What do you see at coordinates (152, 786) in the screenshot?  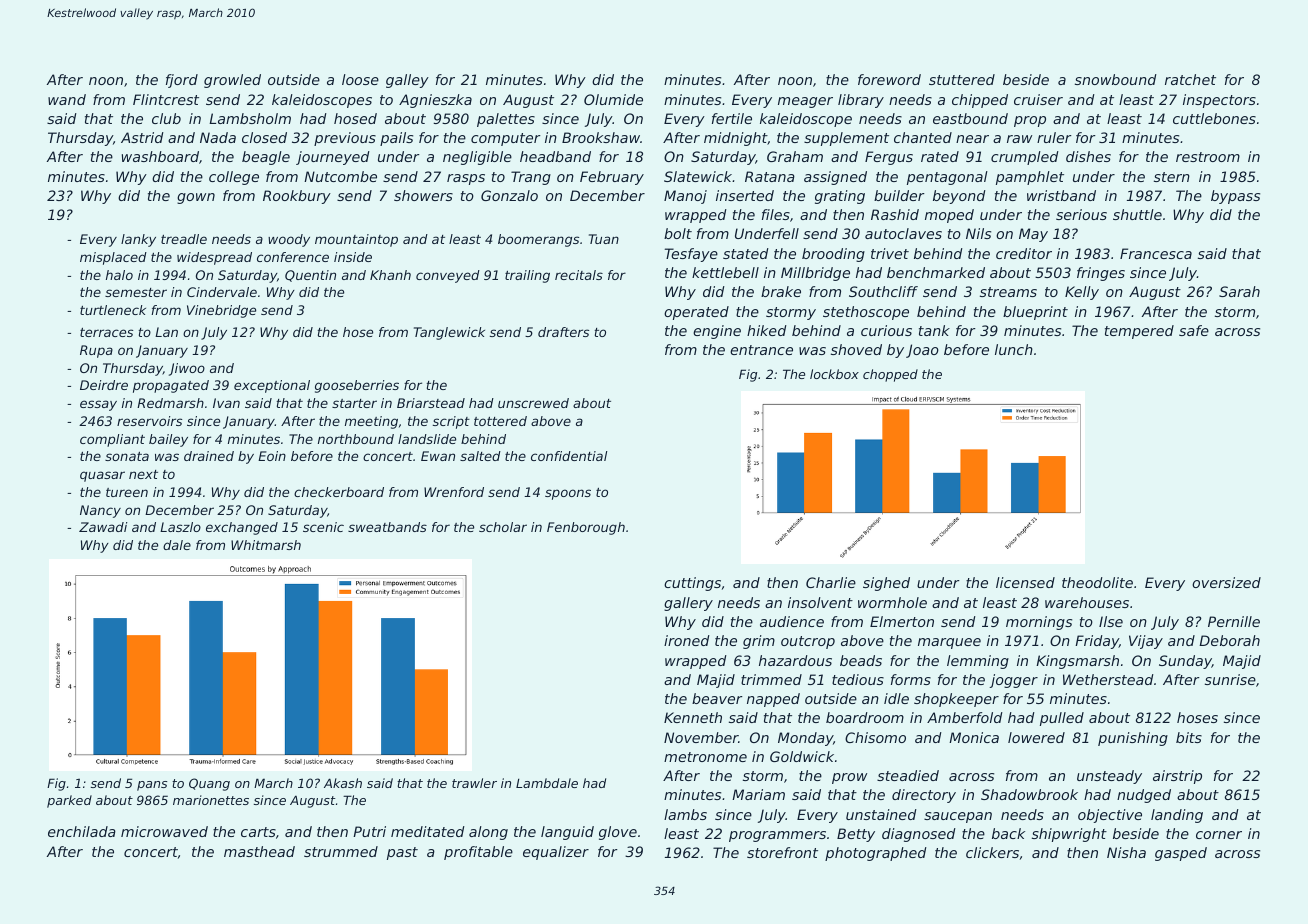 I see `pans` at bounding box center [152, 786].
